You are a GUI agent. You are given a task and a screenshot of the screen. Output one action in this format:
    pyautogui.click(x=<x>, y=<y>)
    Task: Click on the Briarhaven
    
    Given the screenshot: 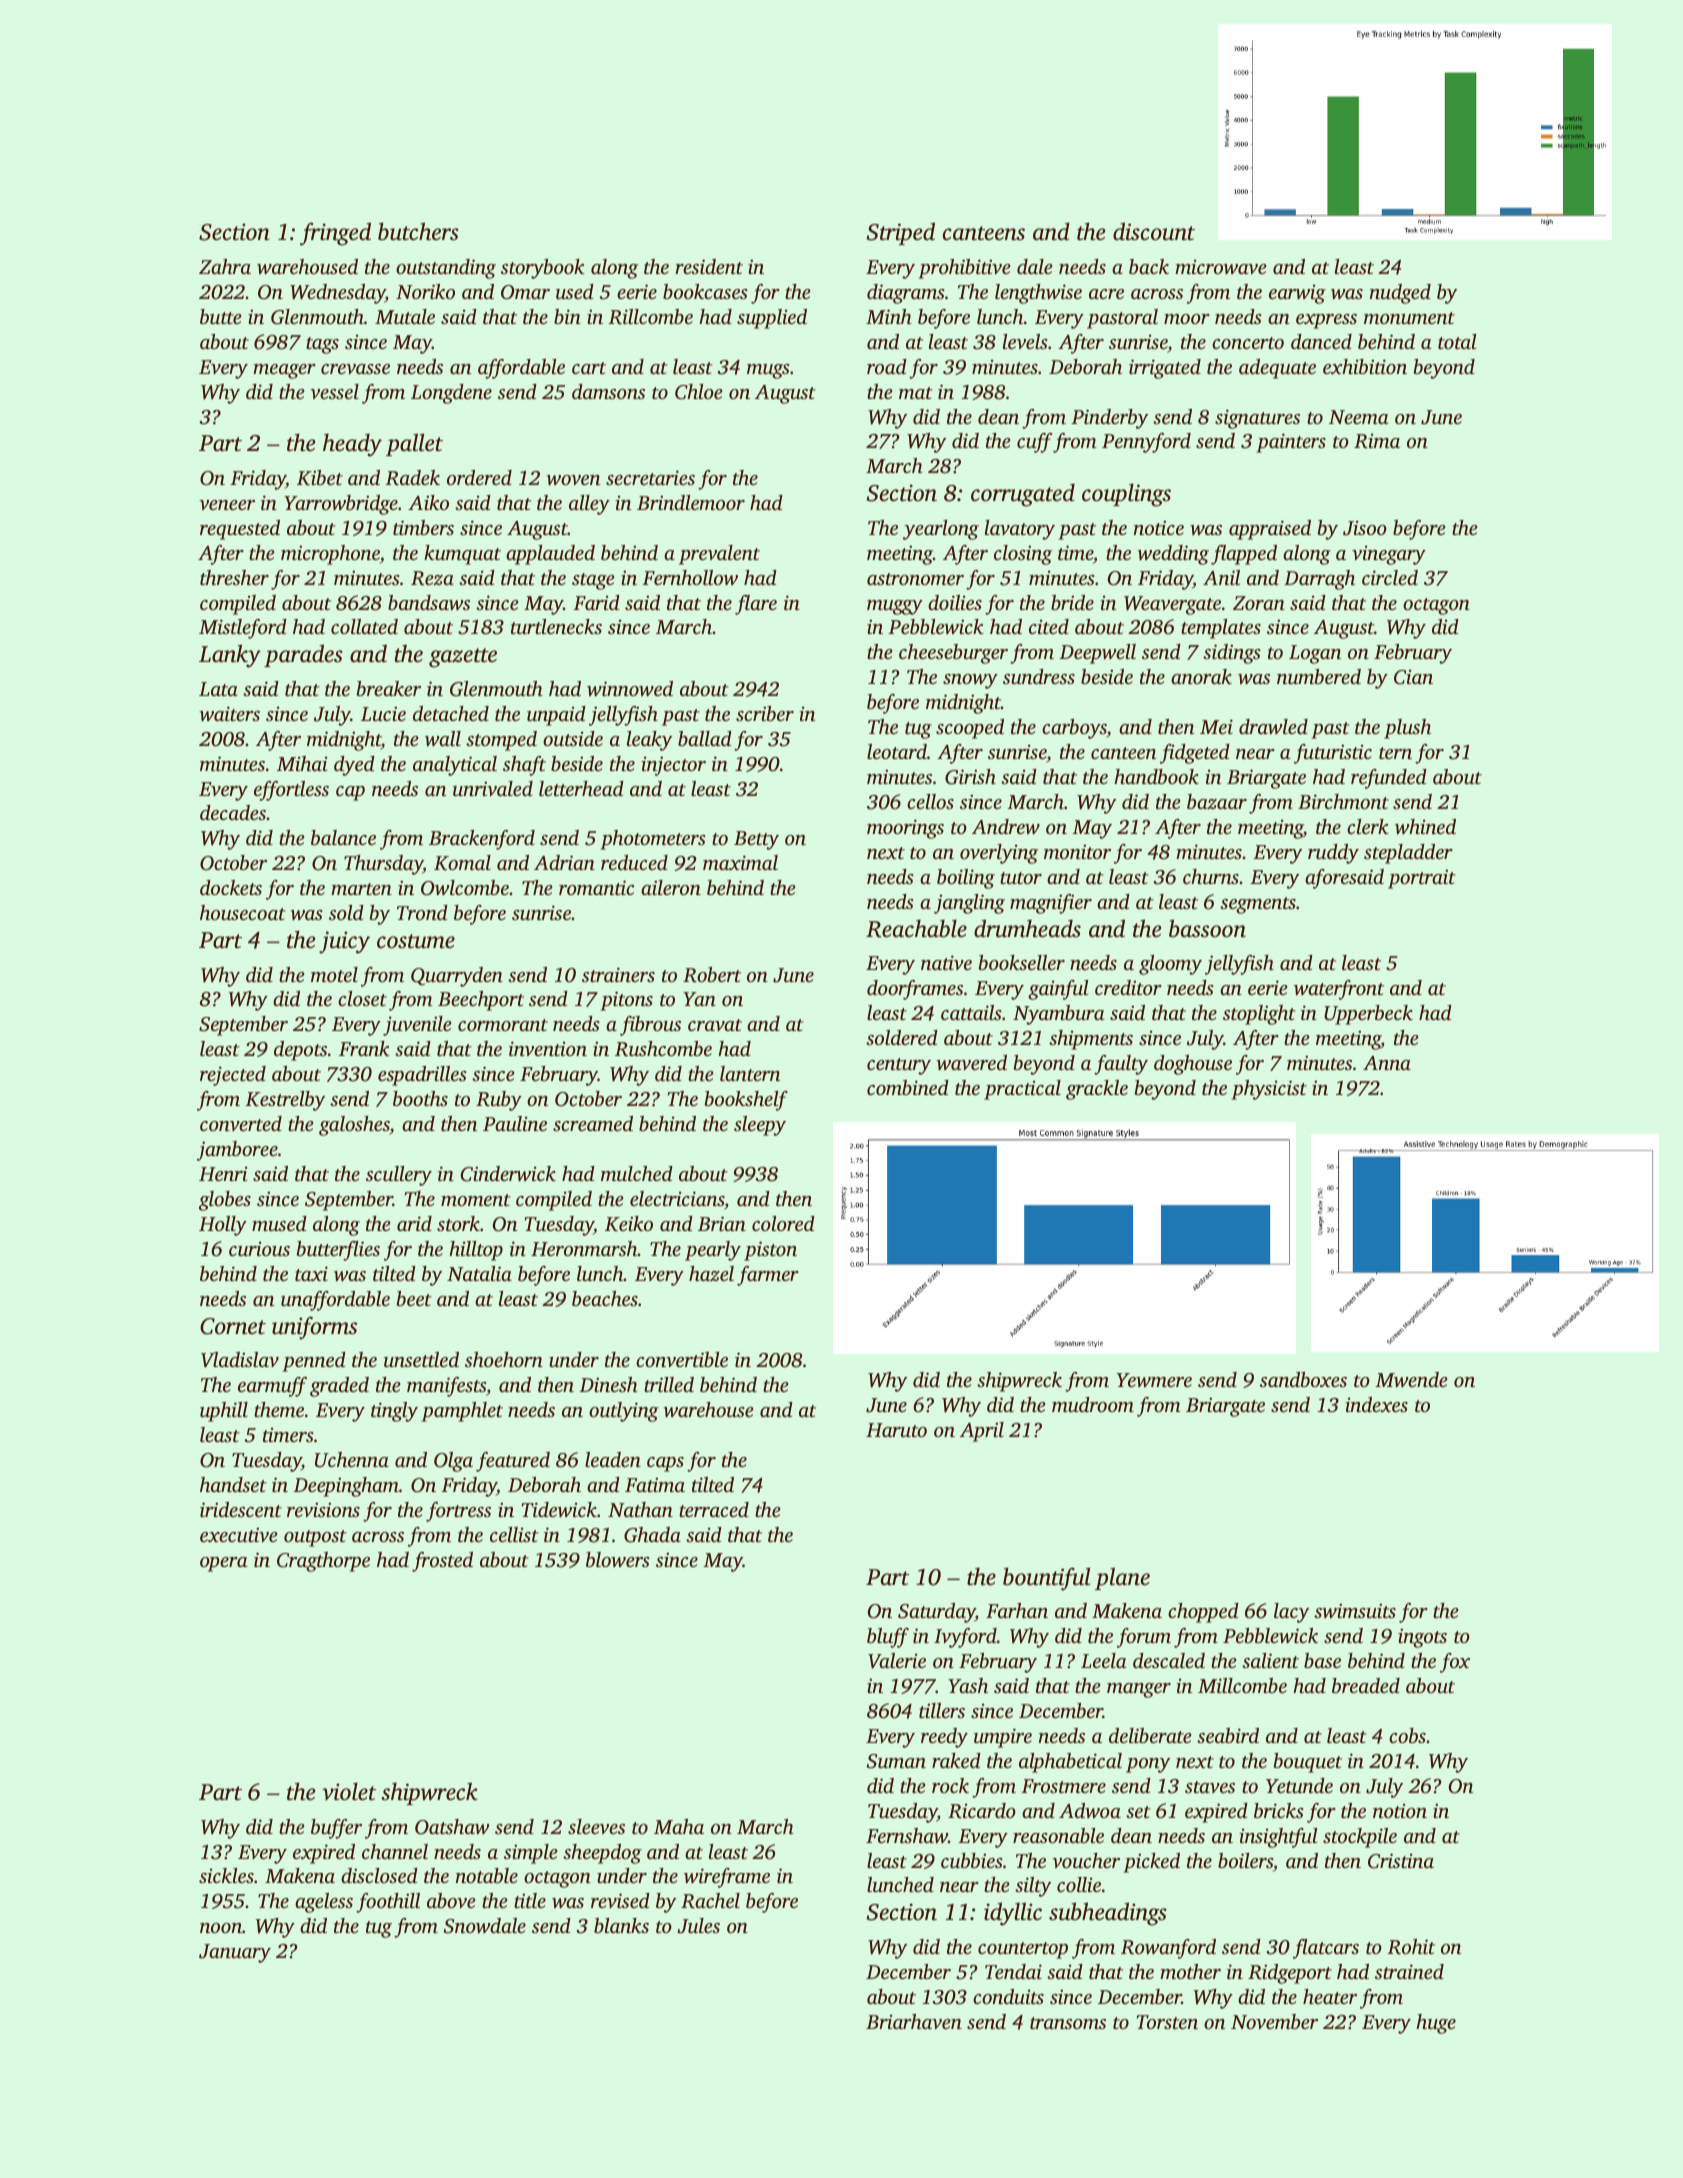 What is the action you would take?
    pyautogui.click(x=914, y=2021)
